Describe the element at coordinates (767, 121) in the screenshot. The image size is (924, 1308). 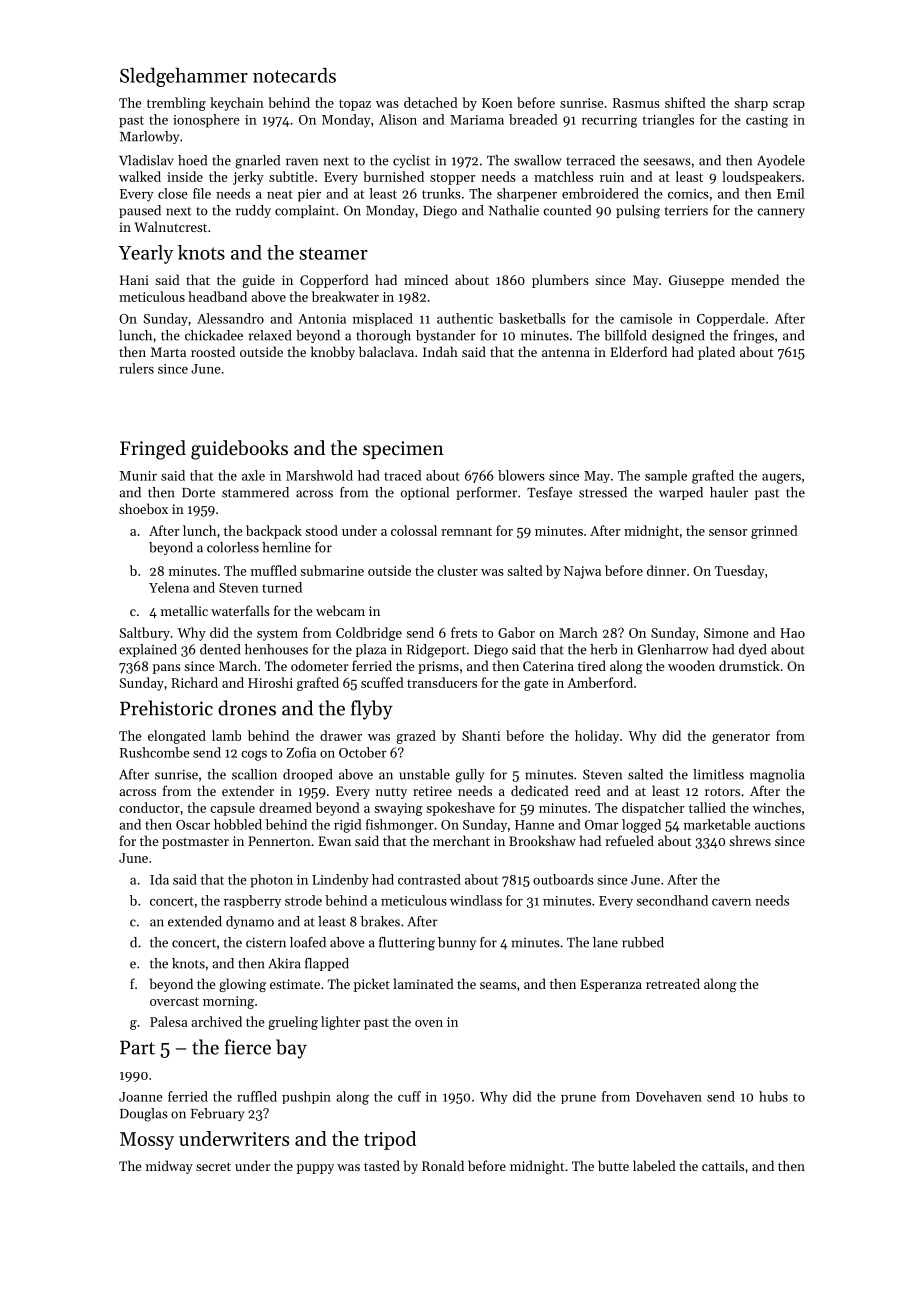
I see `casting` at that location.
